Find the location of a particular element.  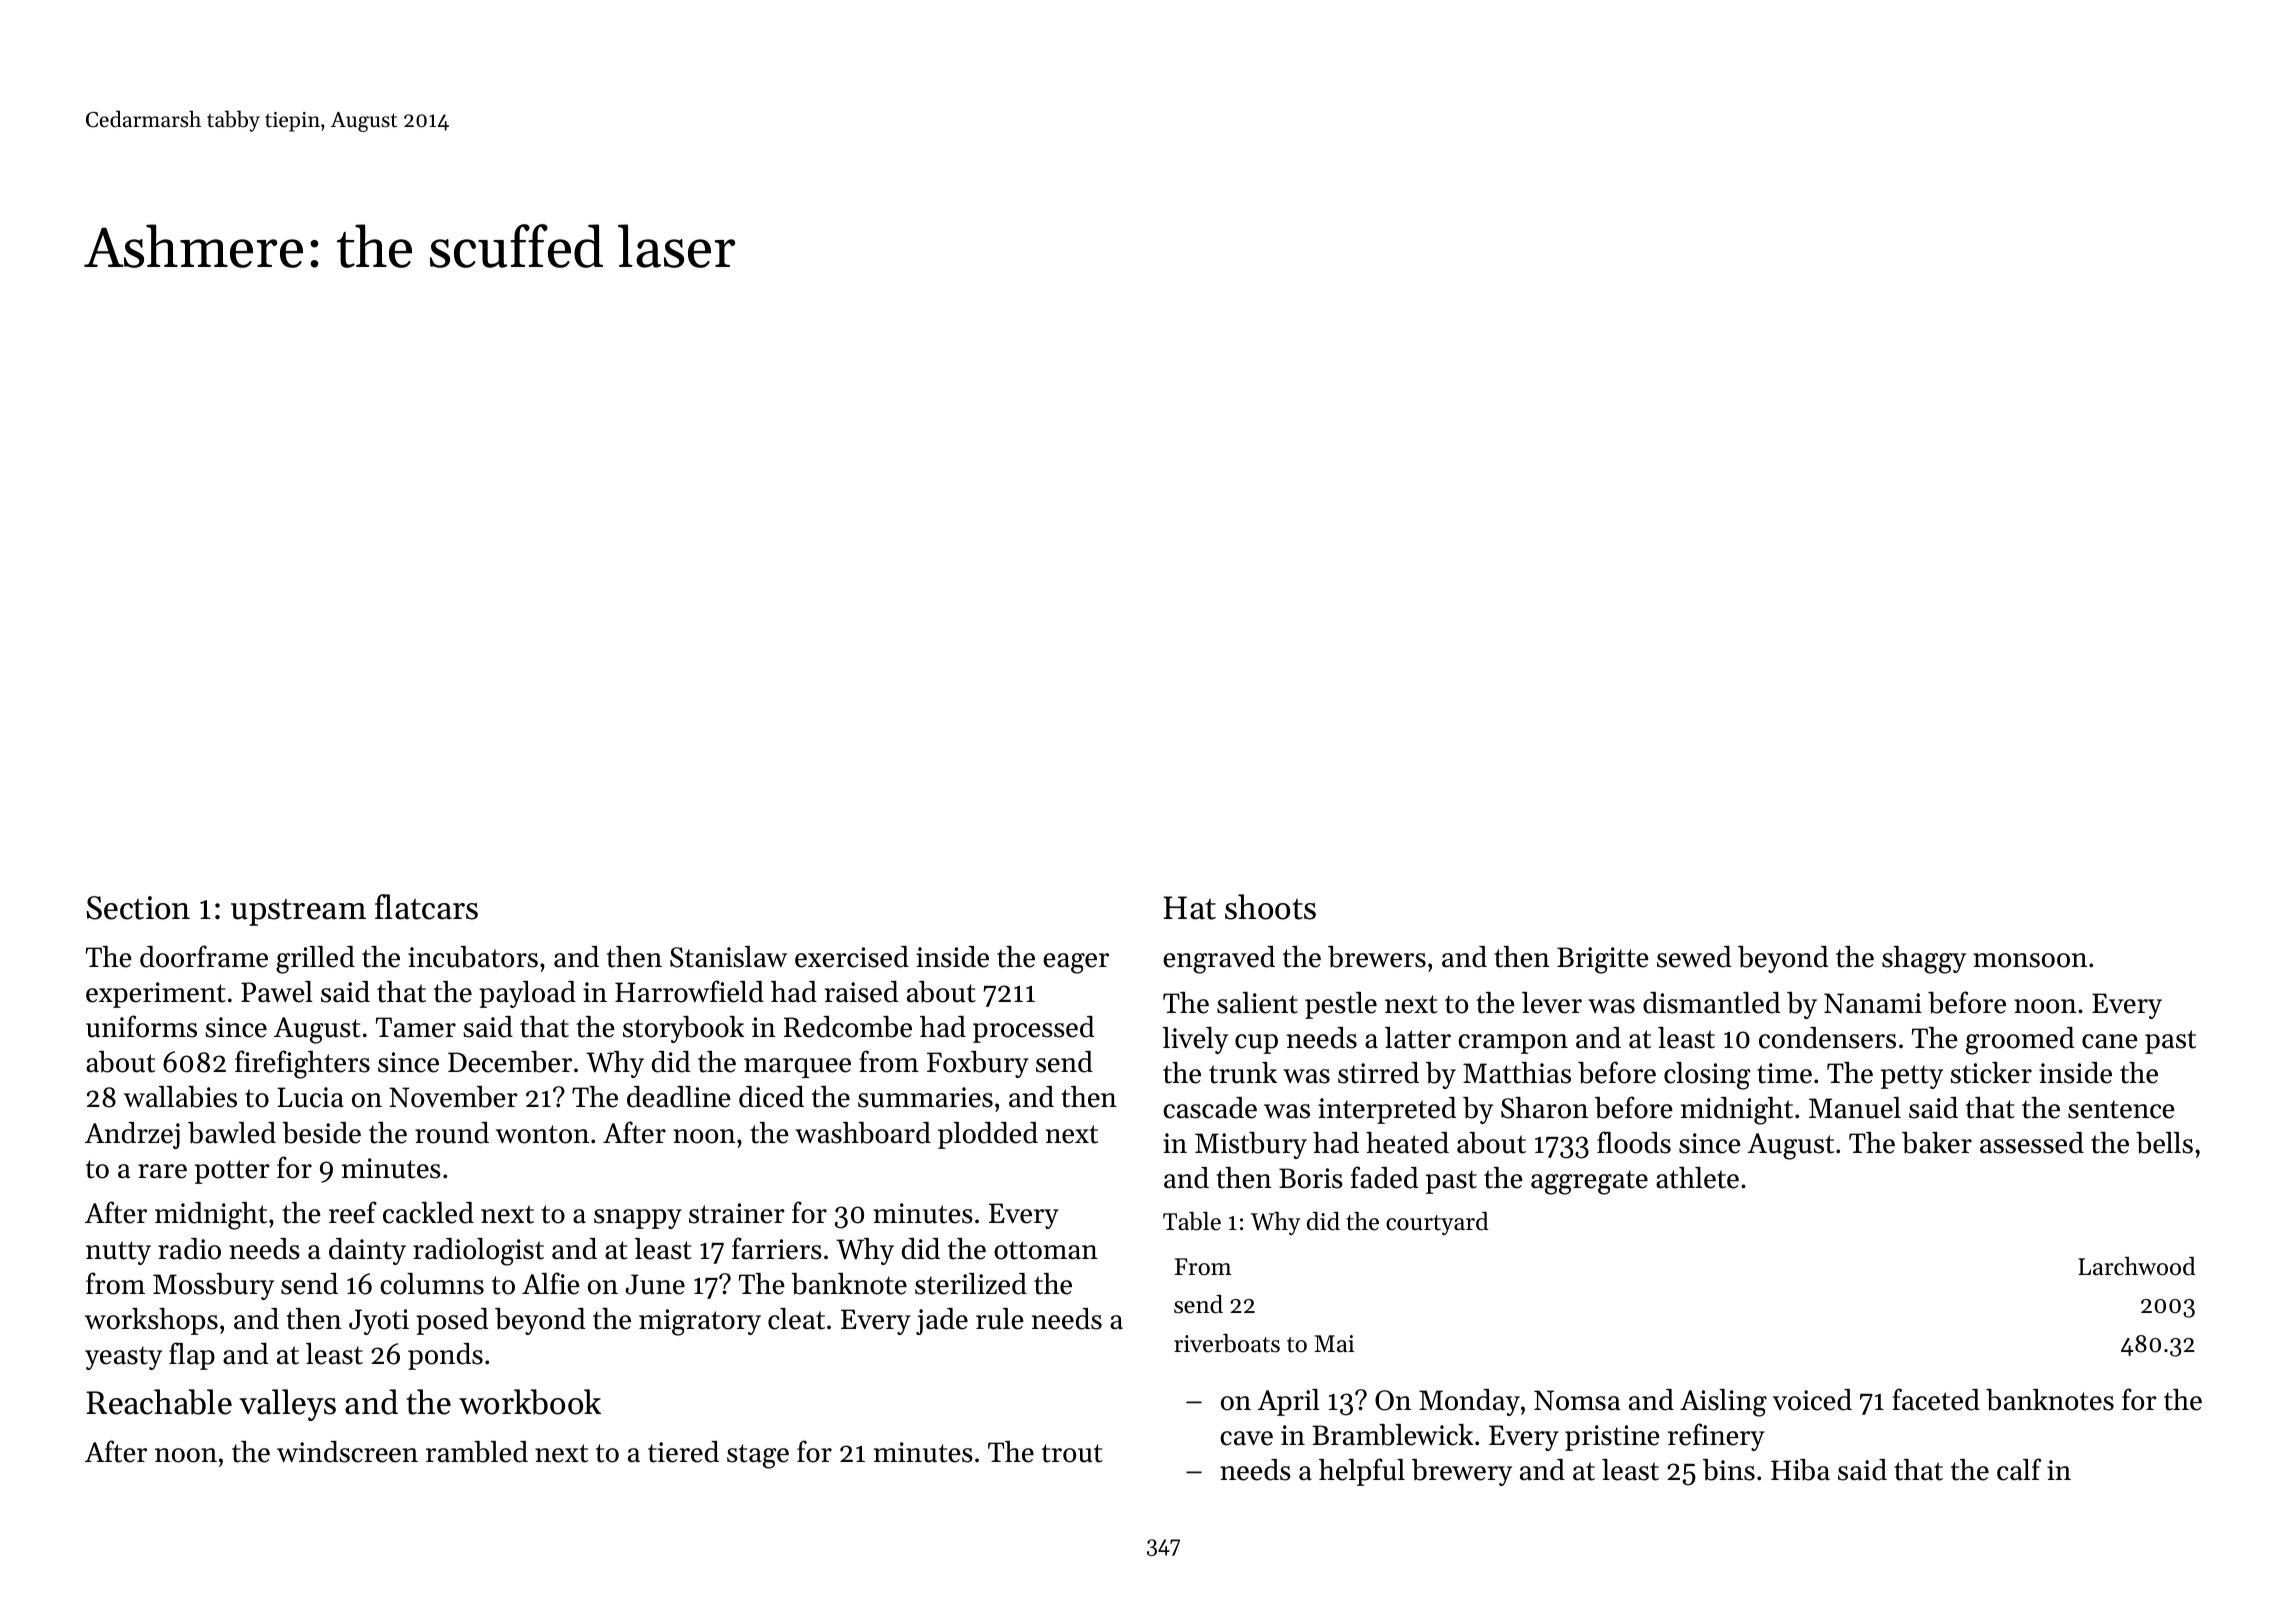

storybook is located at coordinates (683, 1029).
